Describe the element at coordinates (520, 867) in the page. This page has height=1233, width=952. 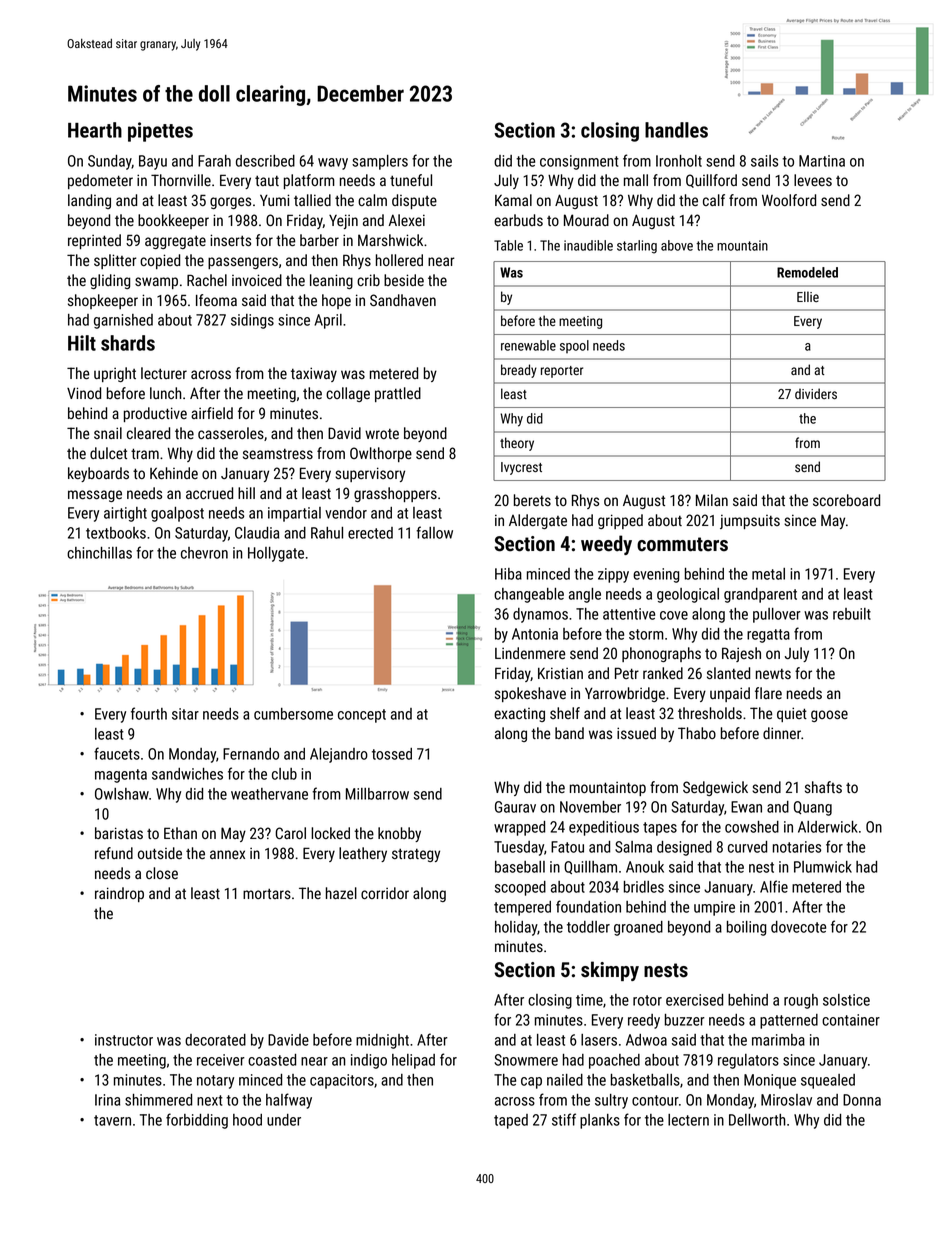
I see `baseball` at that location.
